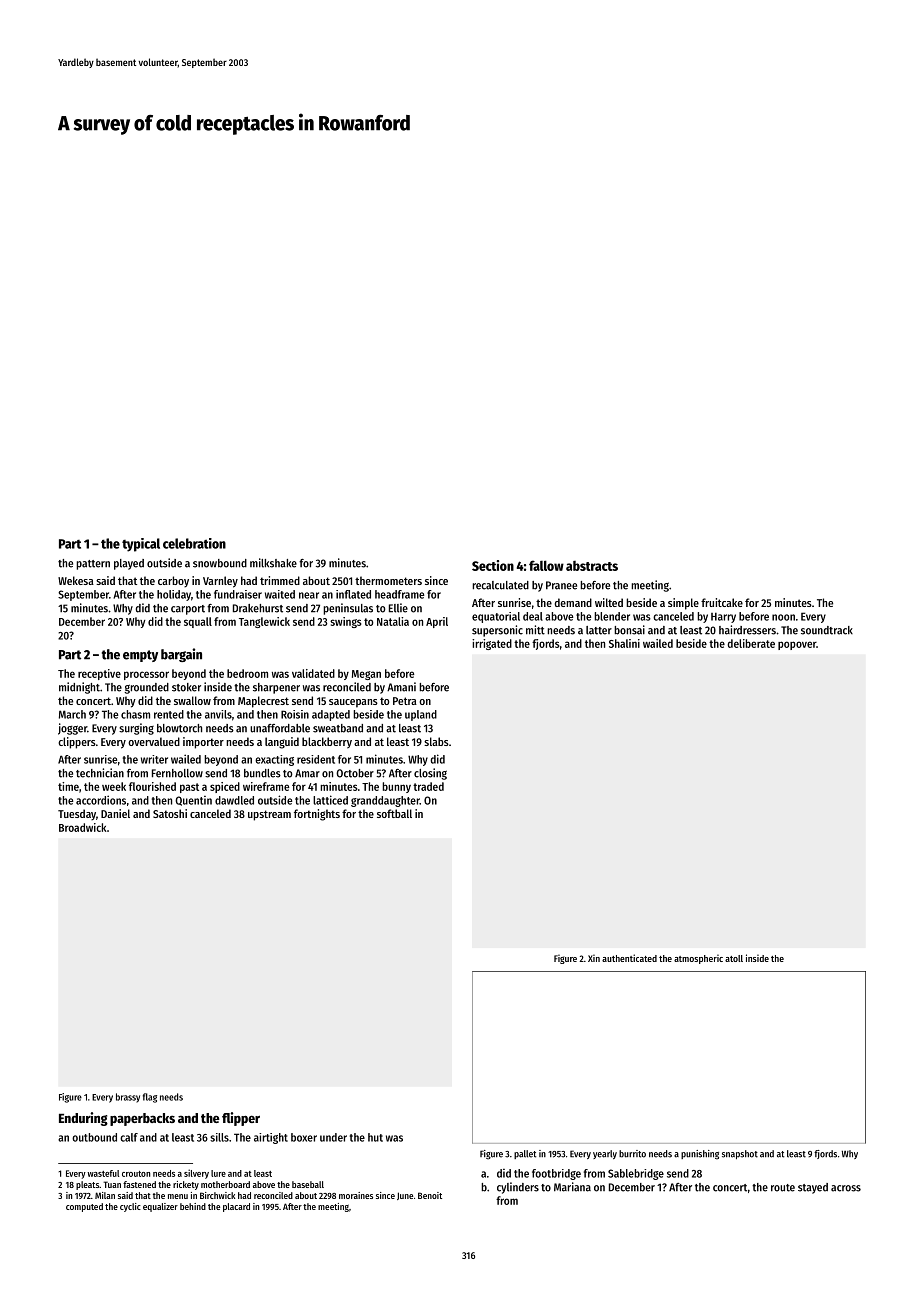 The width and height of the screenshot is (924, 1308). Describe the element at coordinates (783, 617) in the screenshot. I see `noon` at that location.
